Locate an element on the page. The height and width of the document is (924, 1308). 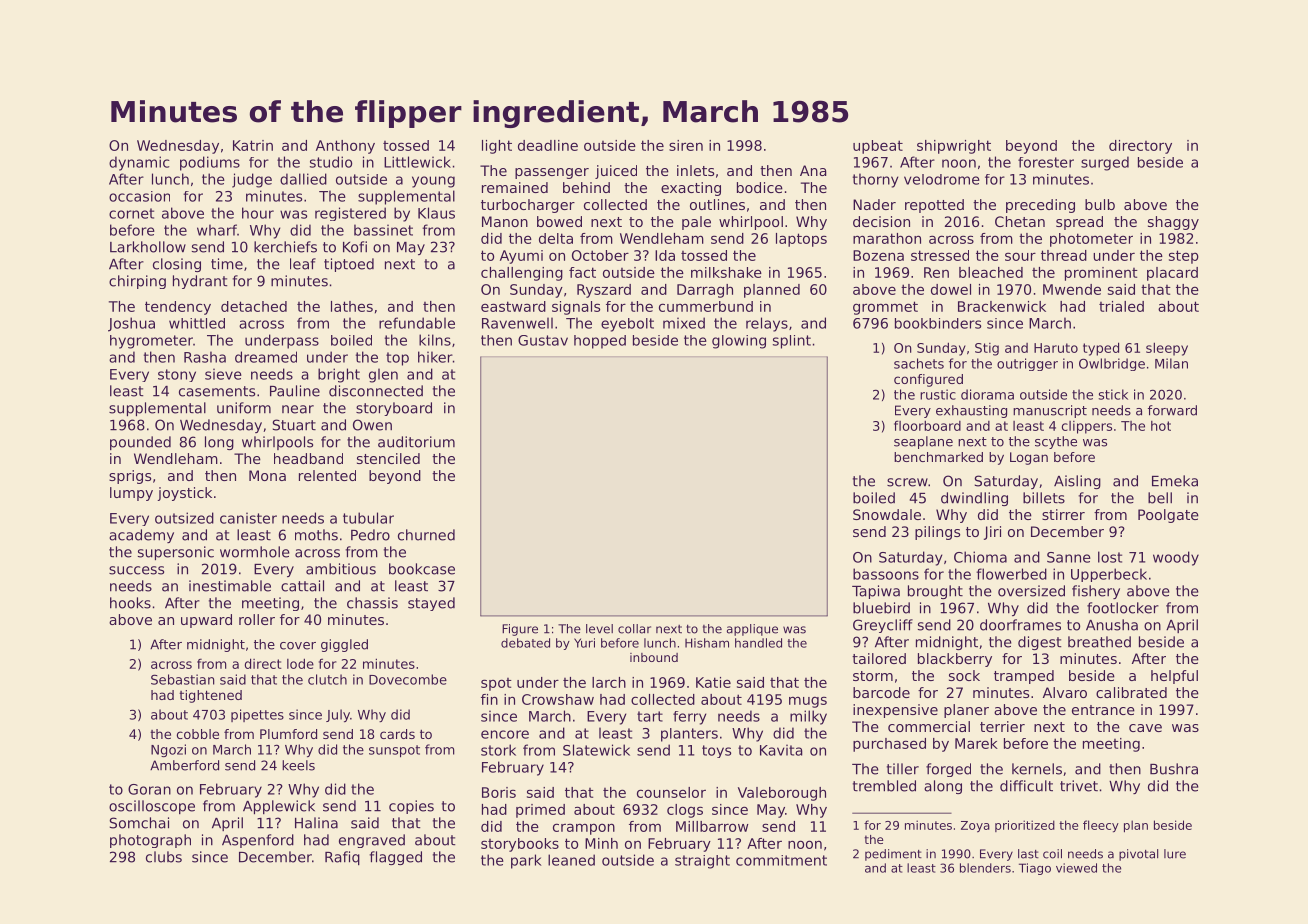
Katrin is located at coordinates (253, 145).
